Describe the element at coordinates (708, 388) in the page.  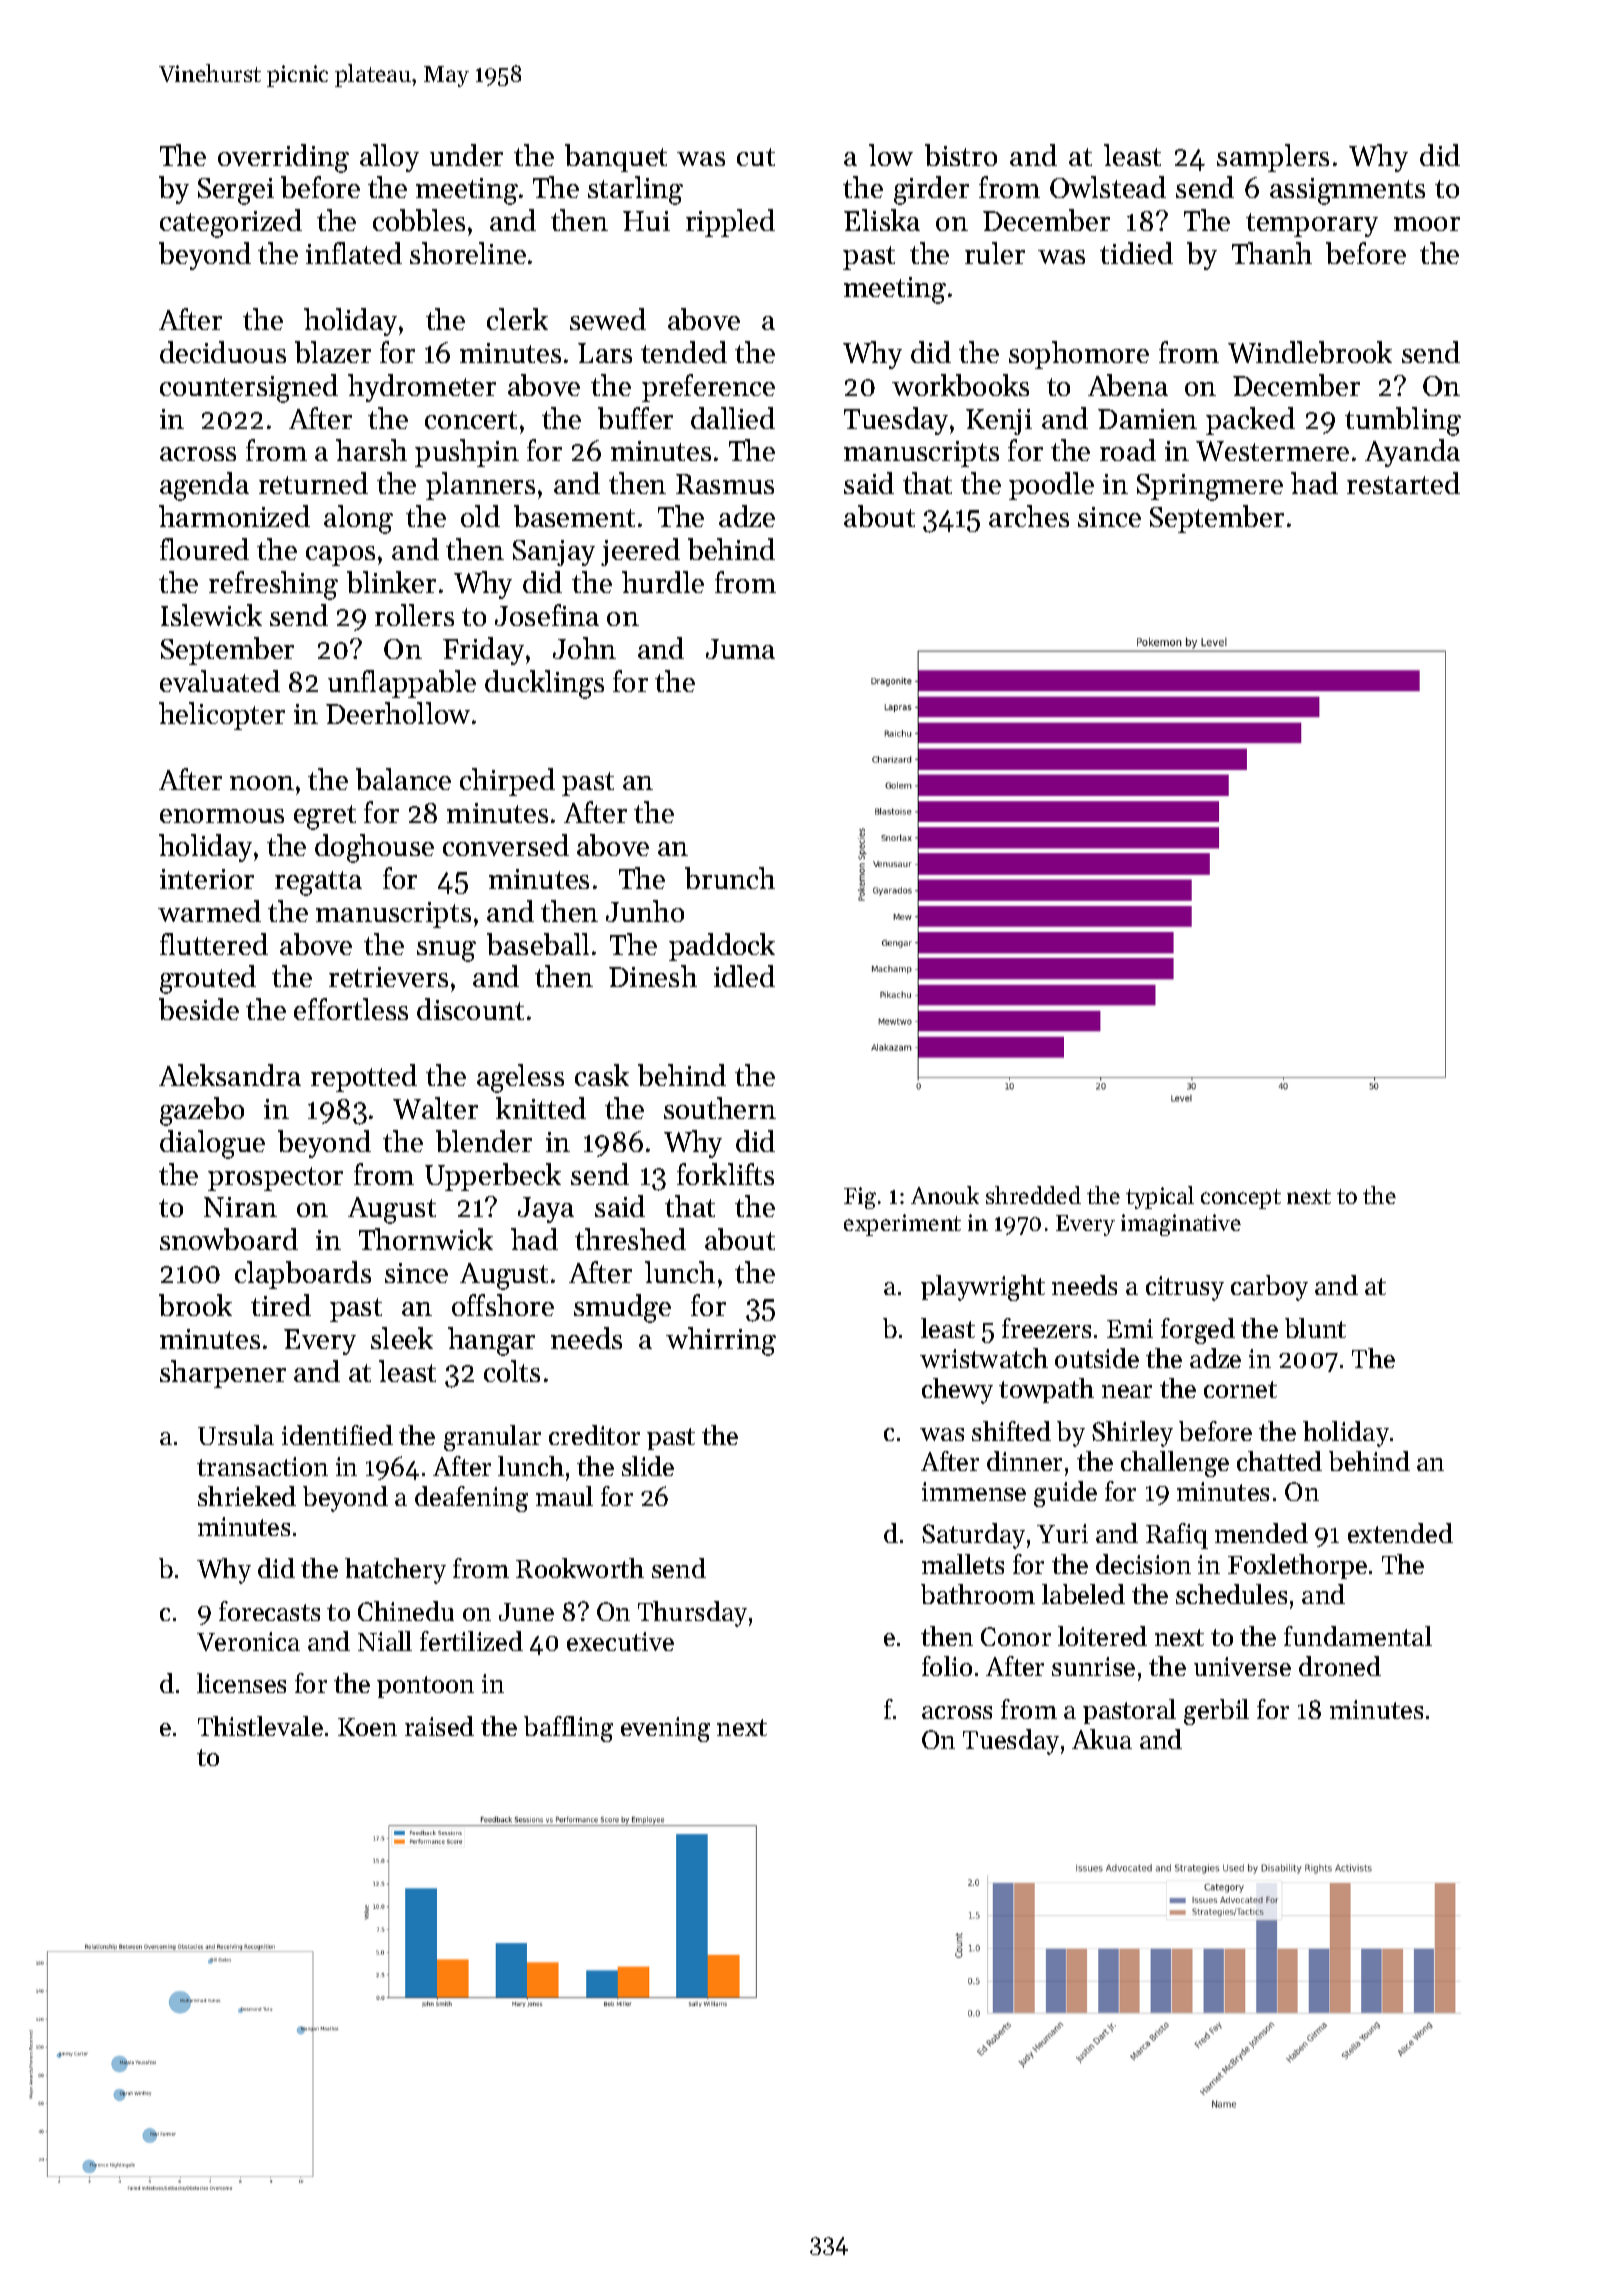
I see `preference` at that location.
